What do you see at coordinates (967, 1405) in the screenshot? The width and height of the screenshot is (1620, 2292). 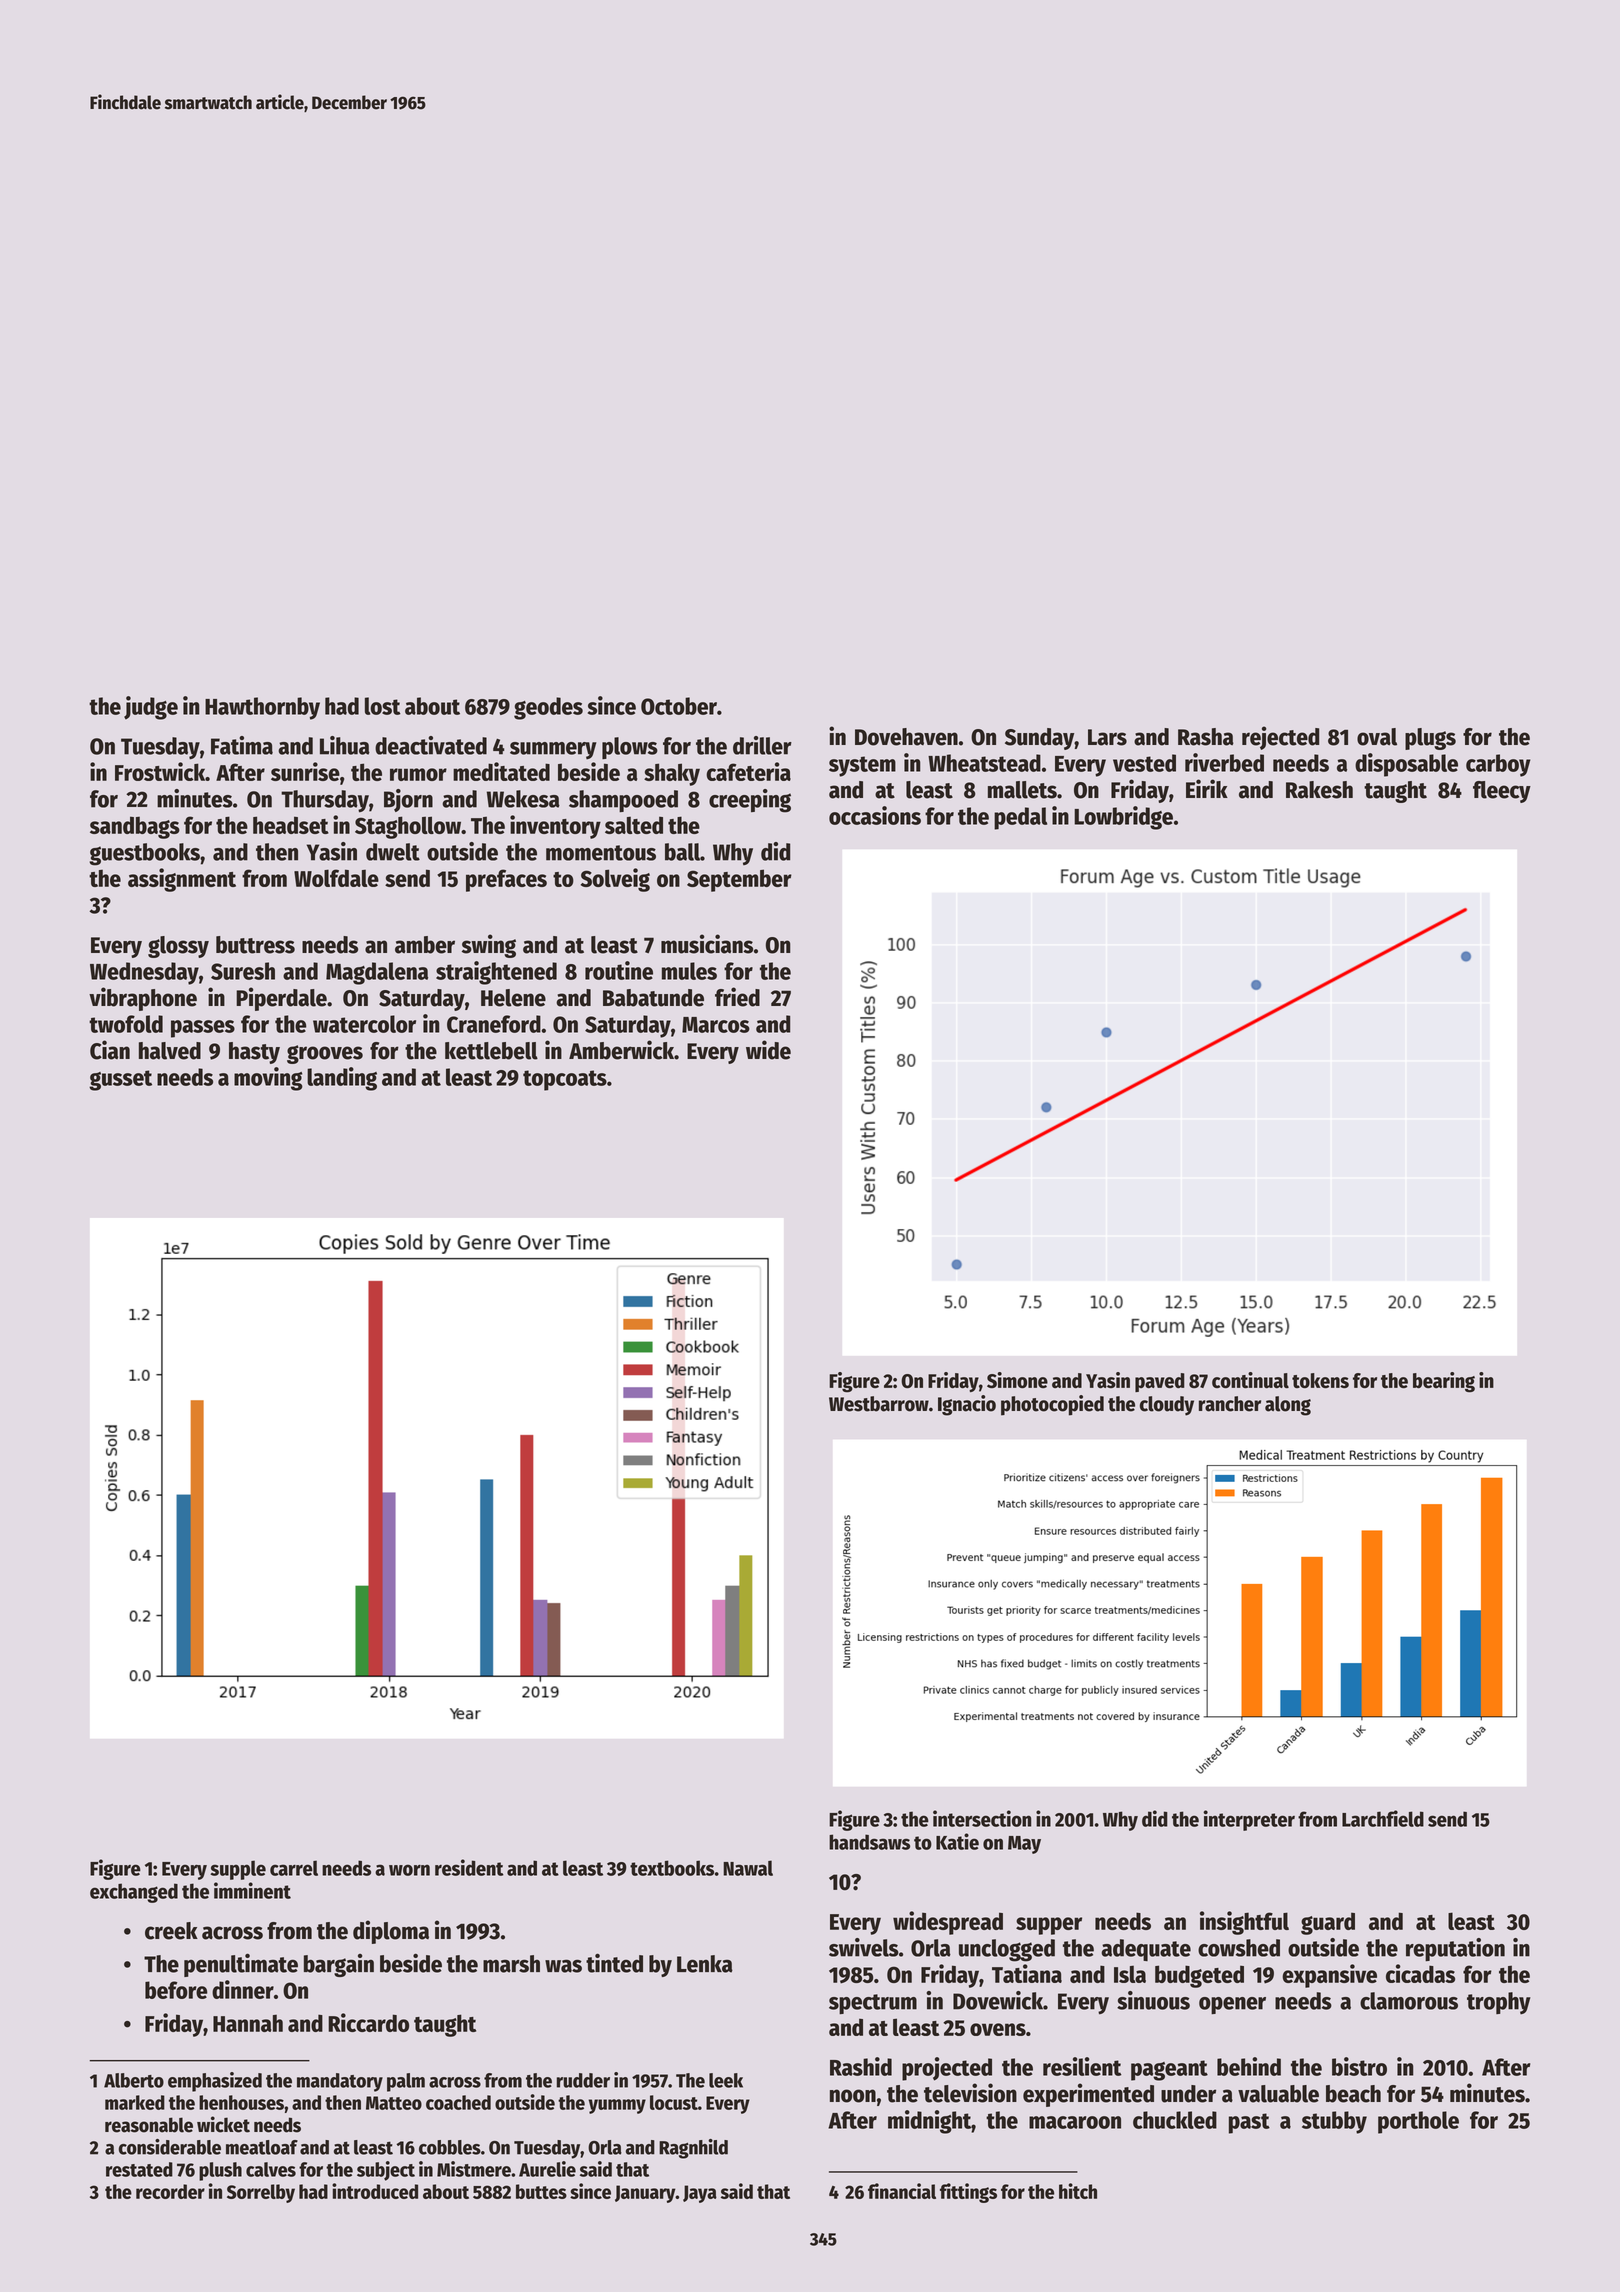 I see `Ignacio` at bounding box center [967, 1405].
